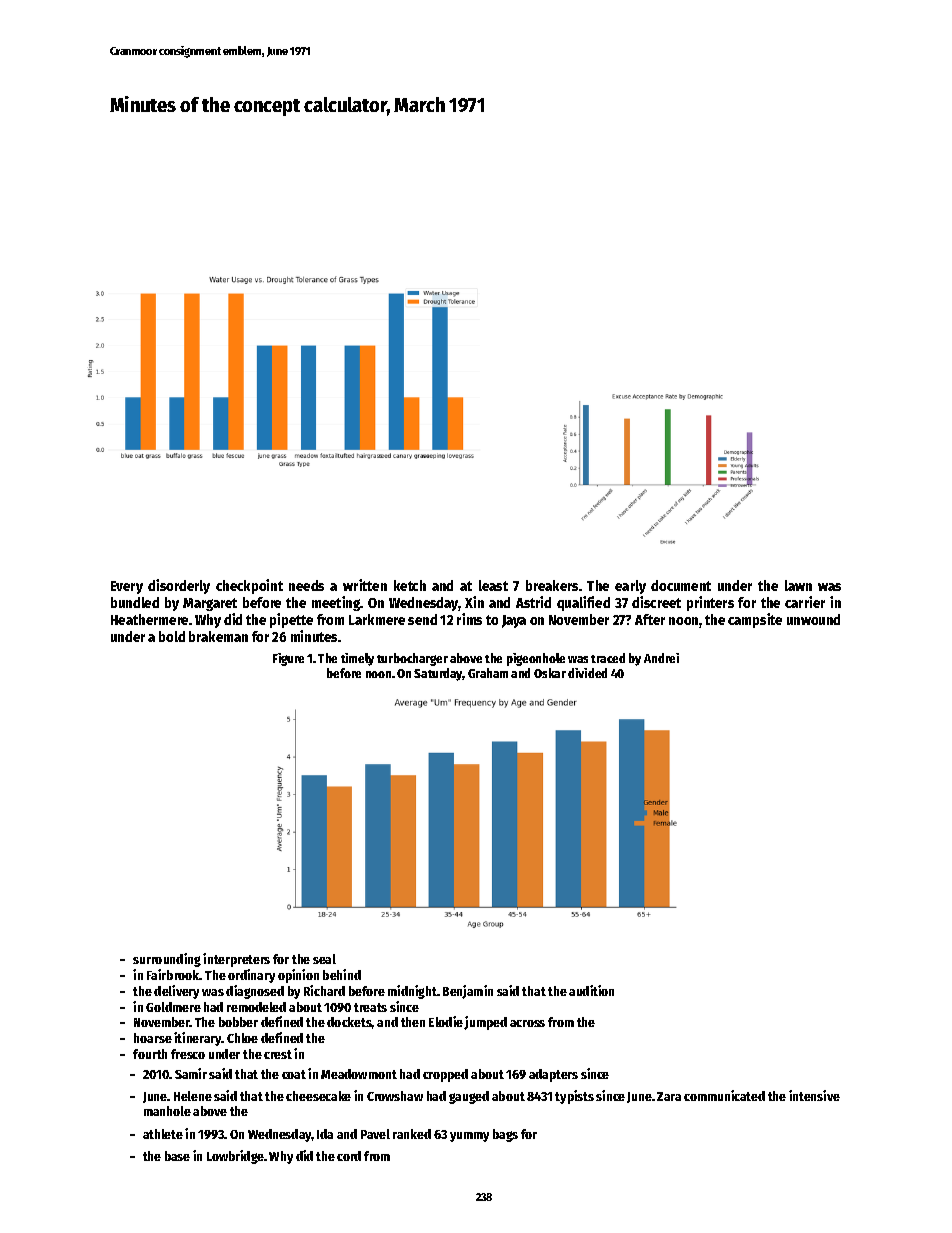  Describe the element at coordinates (288, 659) in the image. I see `Figure` at that location.
